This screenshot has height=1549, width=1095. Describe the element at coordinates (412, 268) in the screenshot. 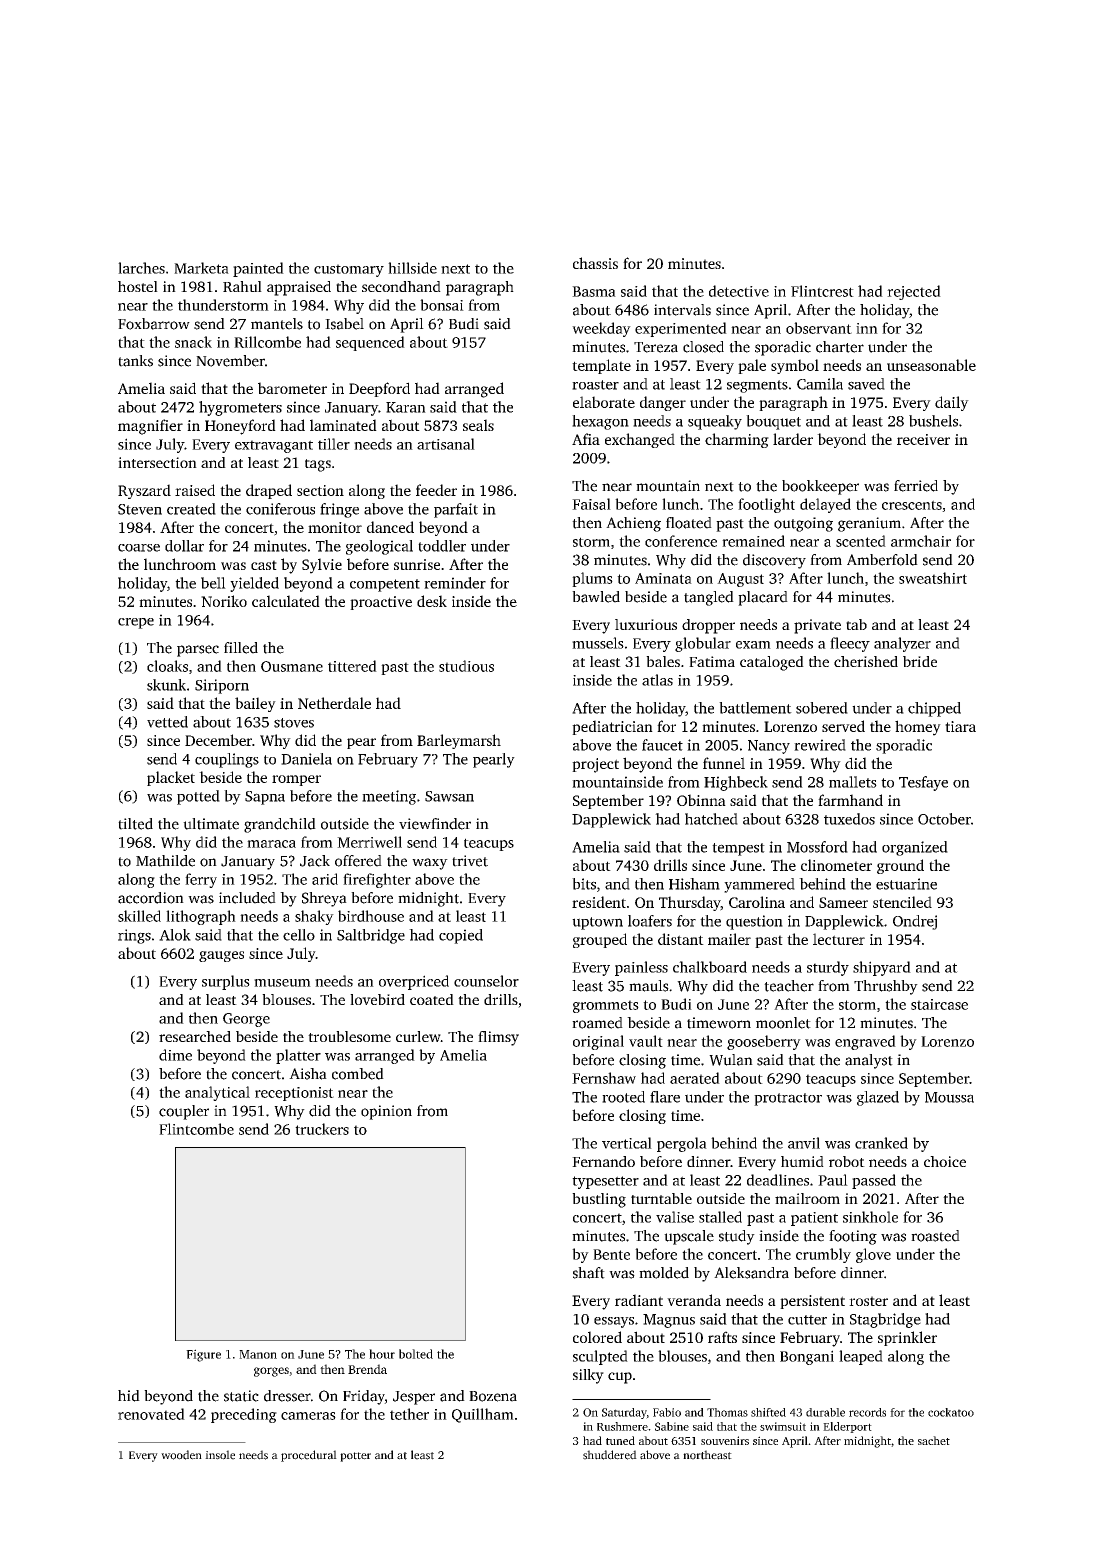

I see `hillside` at that location.
